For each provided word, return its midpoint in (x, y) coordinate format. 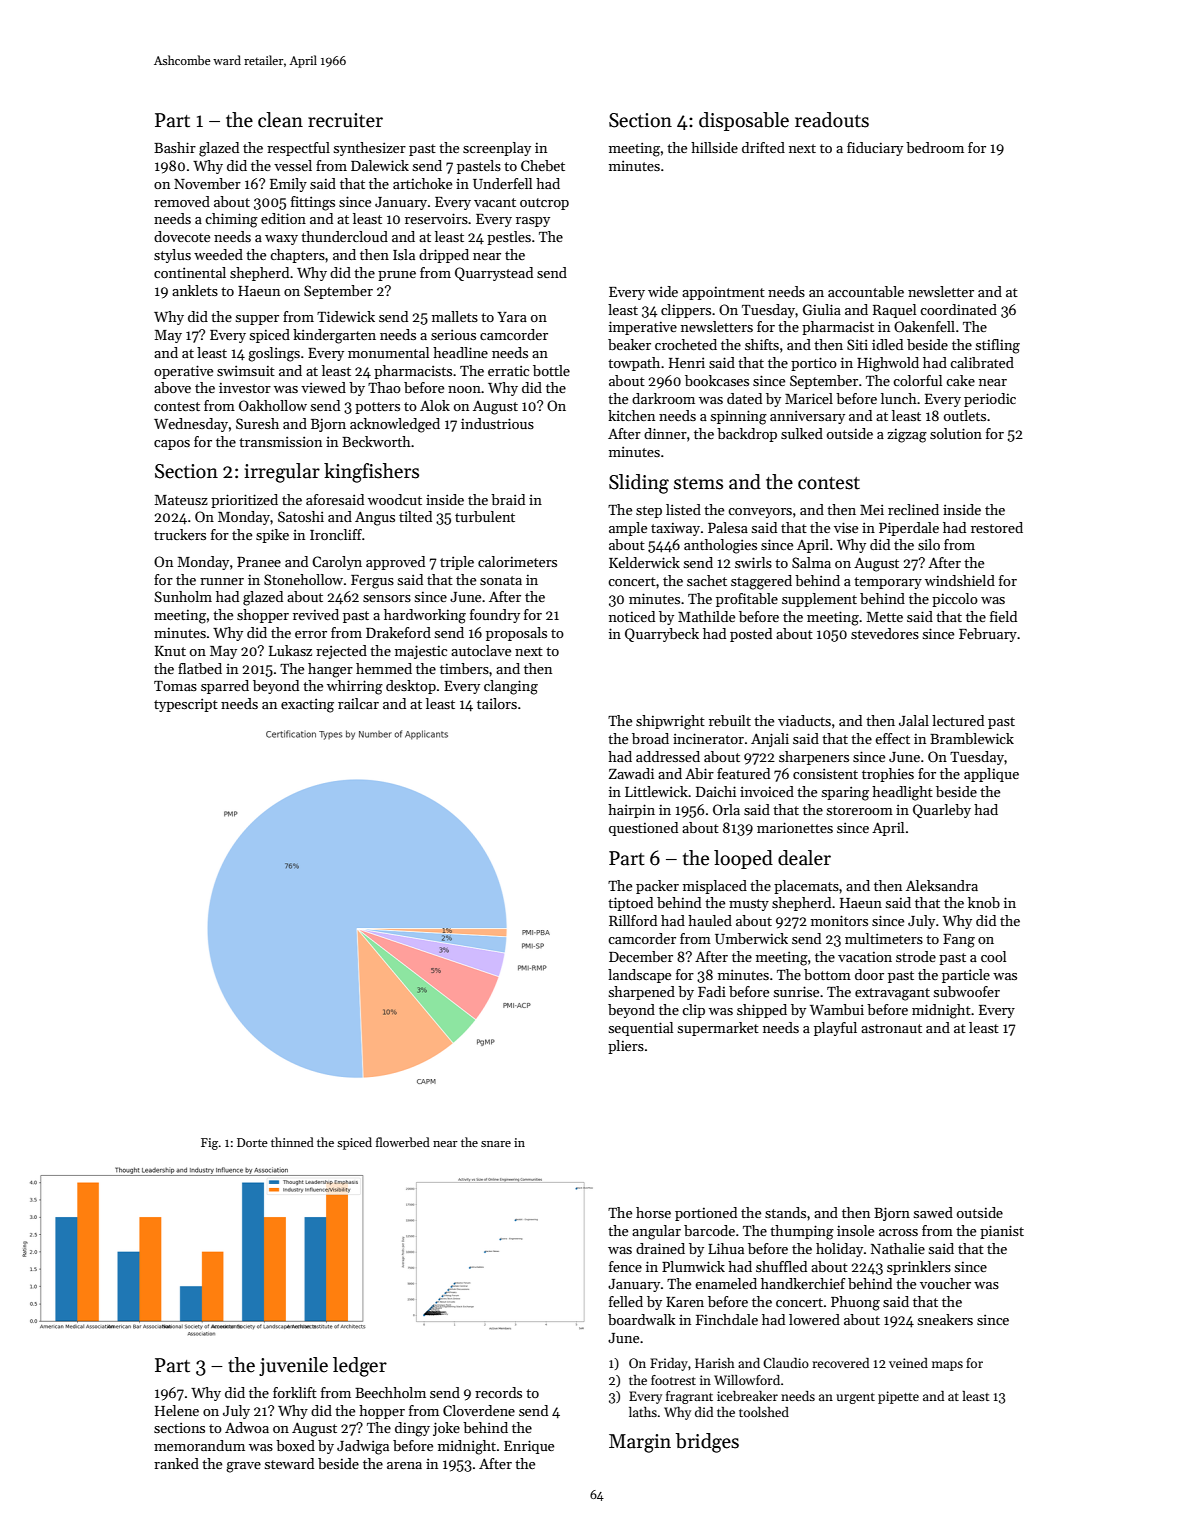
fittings (313, 203)
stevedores (885, 633)
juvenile (293, 1366)
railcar (358, 703)
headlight (902, 793)
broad (650, 738)
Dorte (252, 1142)
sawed (933, 1212)
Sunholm (183, 596)
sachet (707, 580)
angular (656, 1232)
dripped (444, 256)
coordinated (958, 309)
